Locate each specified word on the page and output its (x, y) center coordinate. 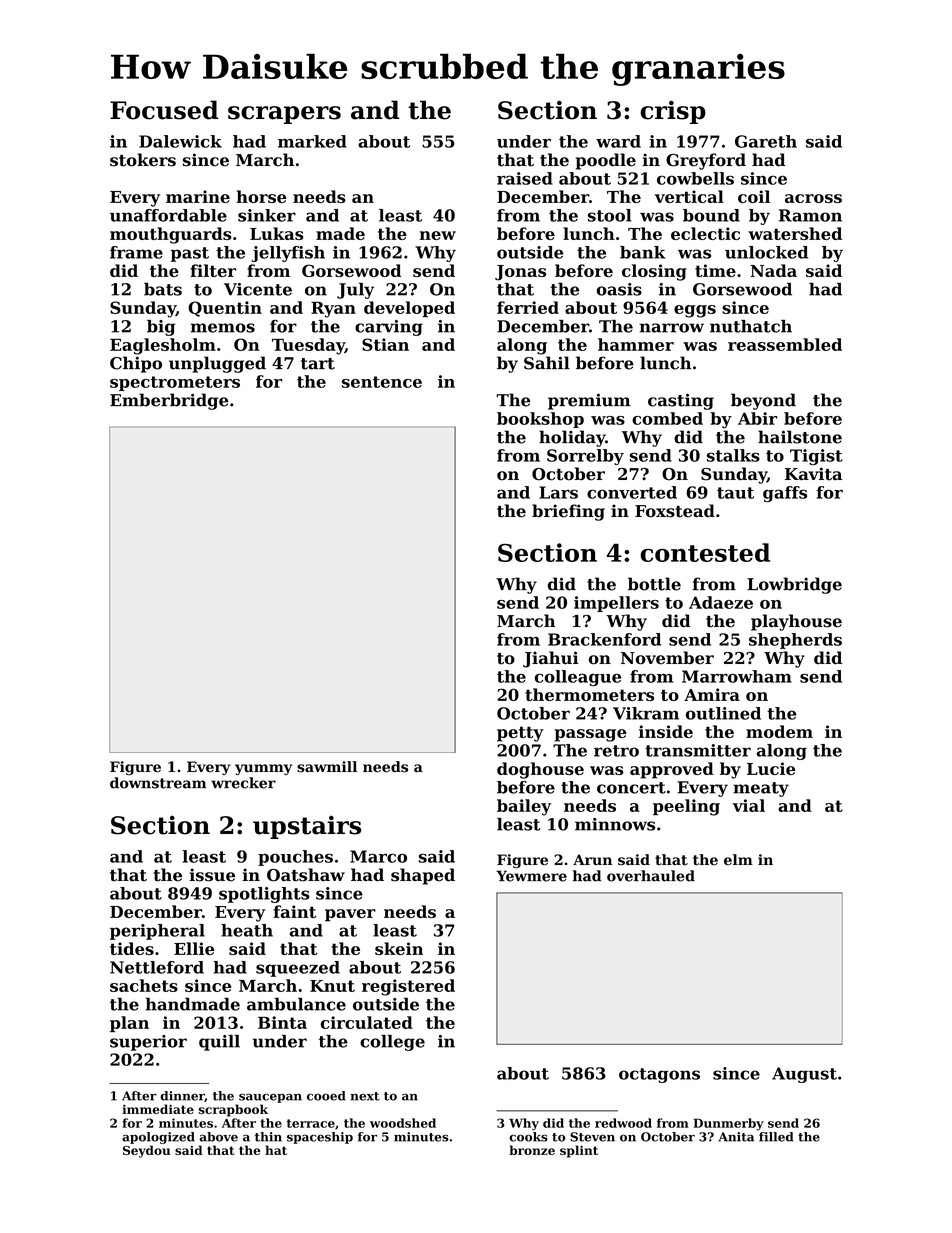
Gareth (766, 141)
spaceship (320, 1138)
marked (312, 141)
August (804, 1075)
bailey (524, 807)
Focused (164, 110)
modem (779, 731)
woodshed (403, 1123)
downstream (158, 783)
